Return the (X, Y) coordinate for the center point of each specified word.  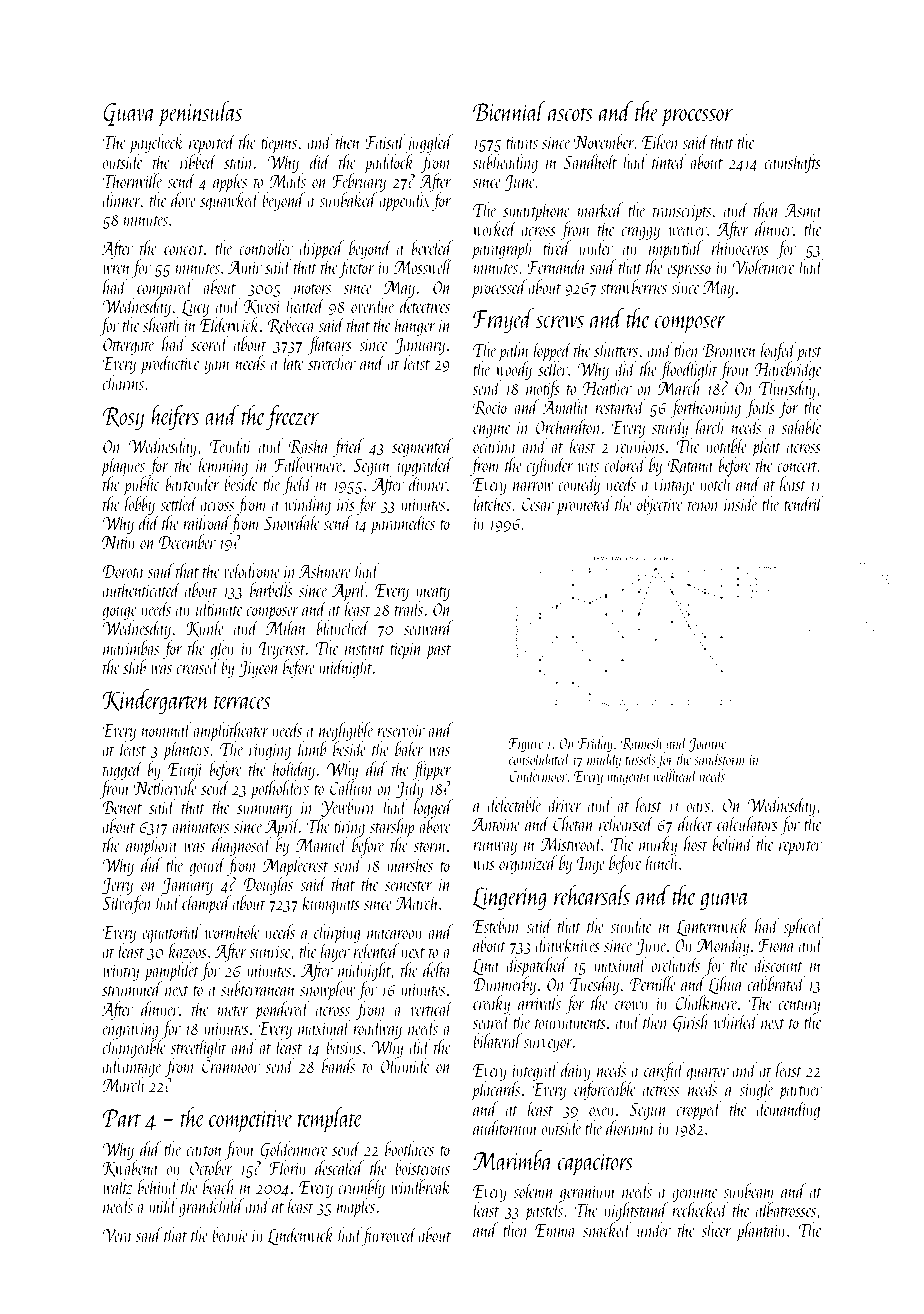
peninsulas (200, 114)
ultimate (219, 608)
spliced (803, 928)
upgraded (425, 467)
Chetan (573, 823)
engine (492, 430)
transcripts (682, 213)
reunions (640, 447)
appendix (405, 202)
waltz (118, 1186)
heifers (175, 417)
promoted (584, 505)
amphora (151, 846)
